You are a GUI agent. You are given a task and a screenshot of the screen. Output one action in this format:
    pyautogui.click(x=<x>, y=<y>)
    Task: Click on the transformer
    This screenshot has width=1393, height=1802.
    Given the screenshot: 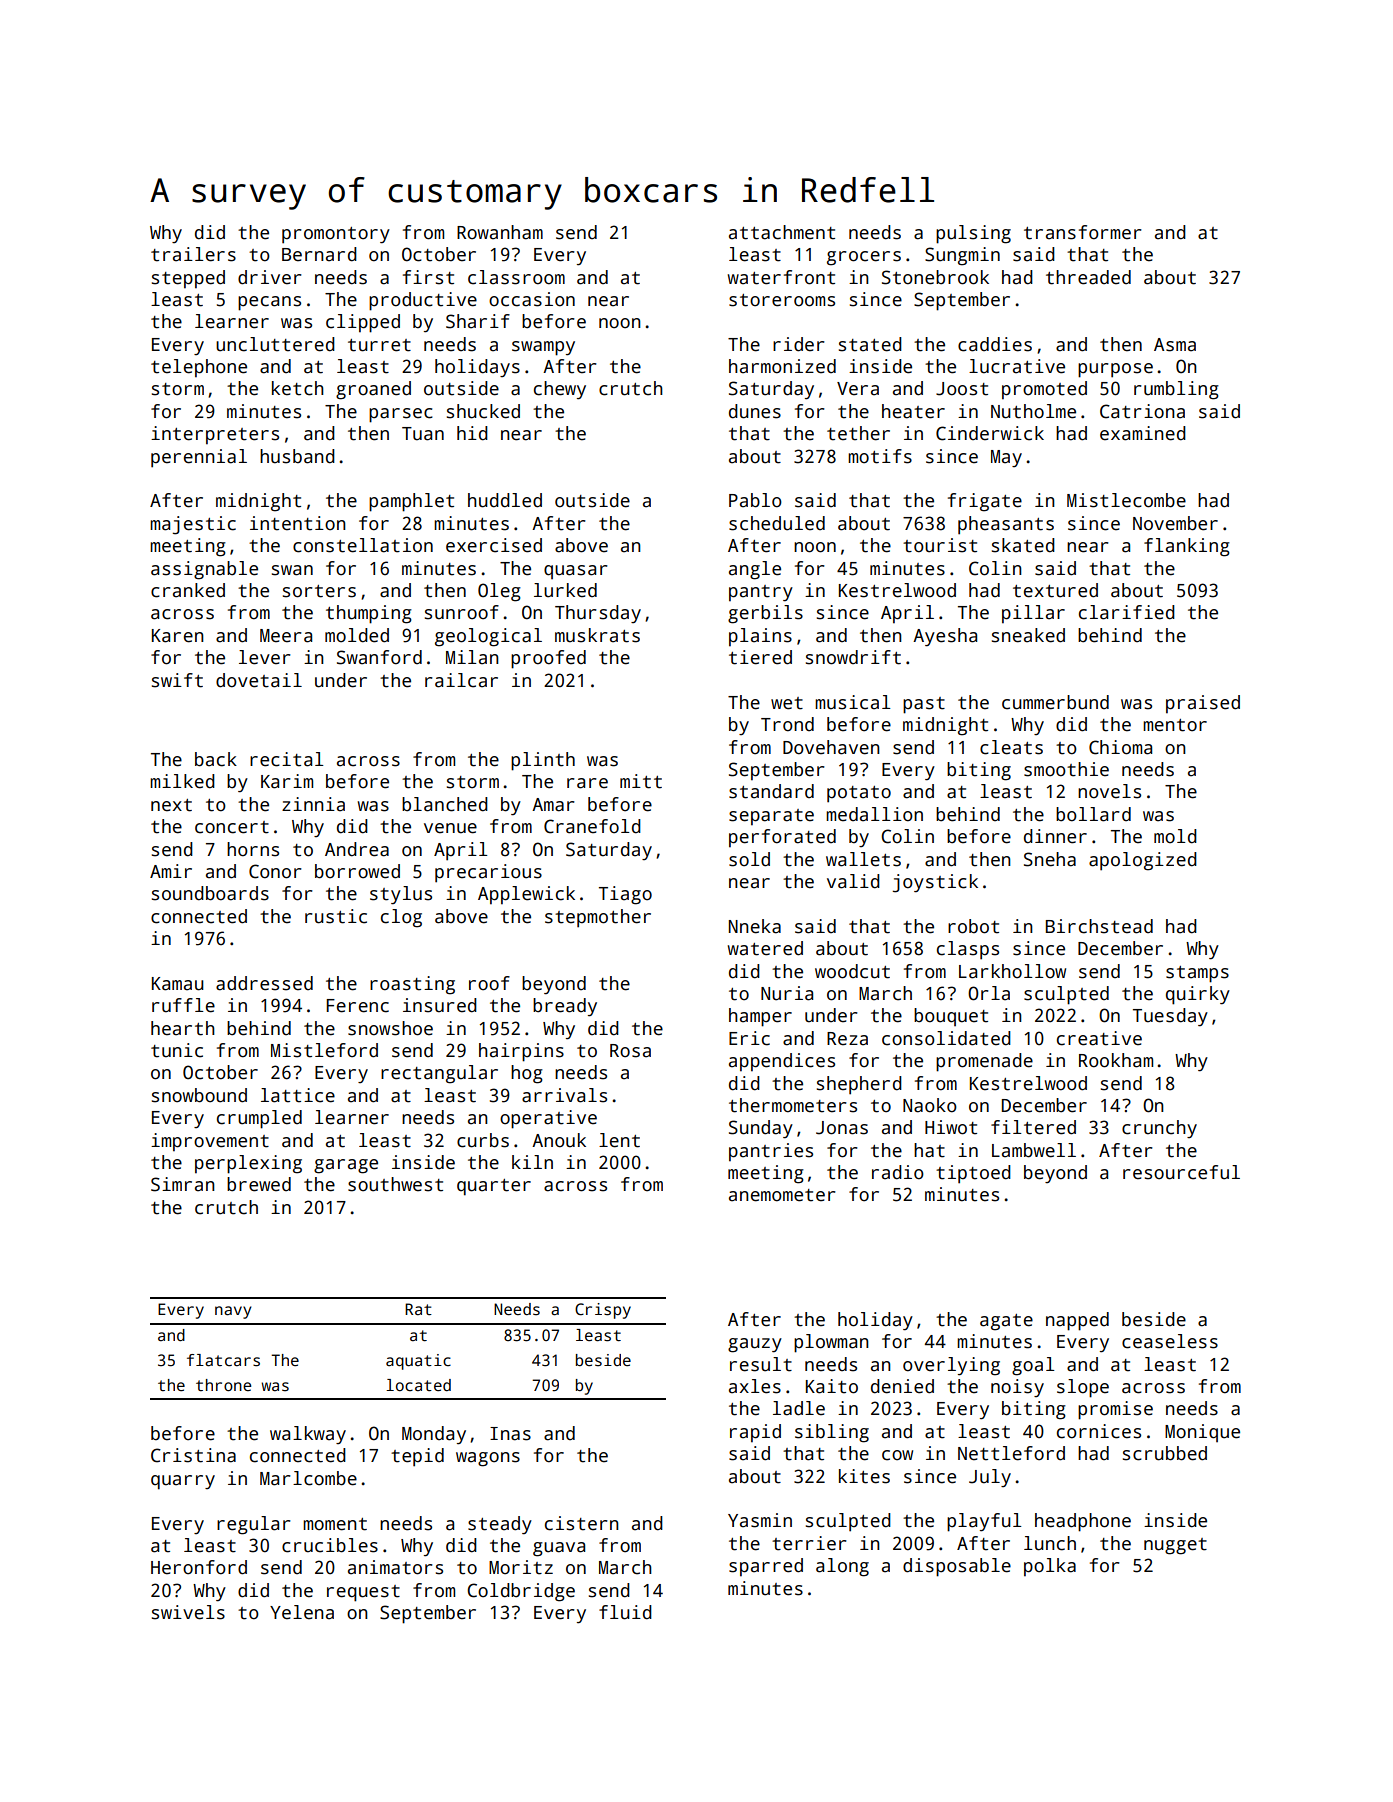 What is the action you would take?
    pyautogui.click(x=1083, y=232)
